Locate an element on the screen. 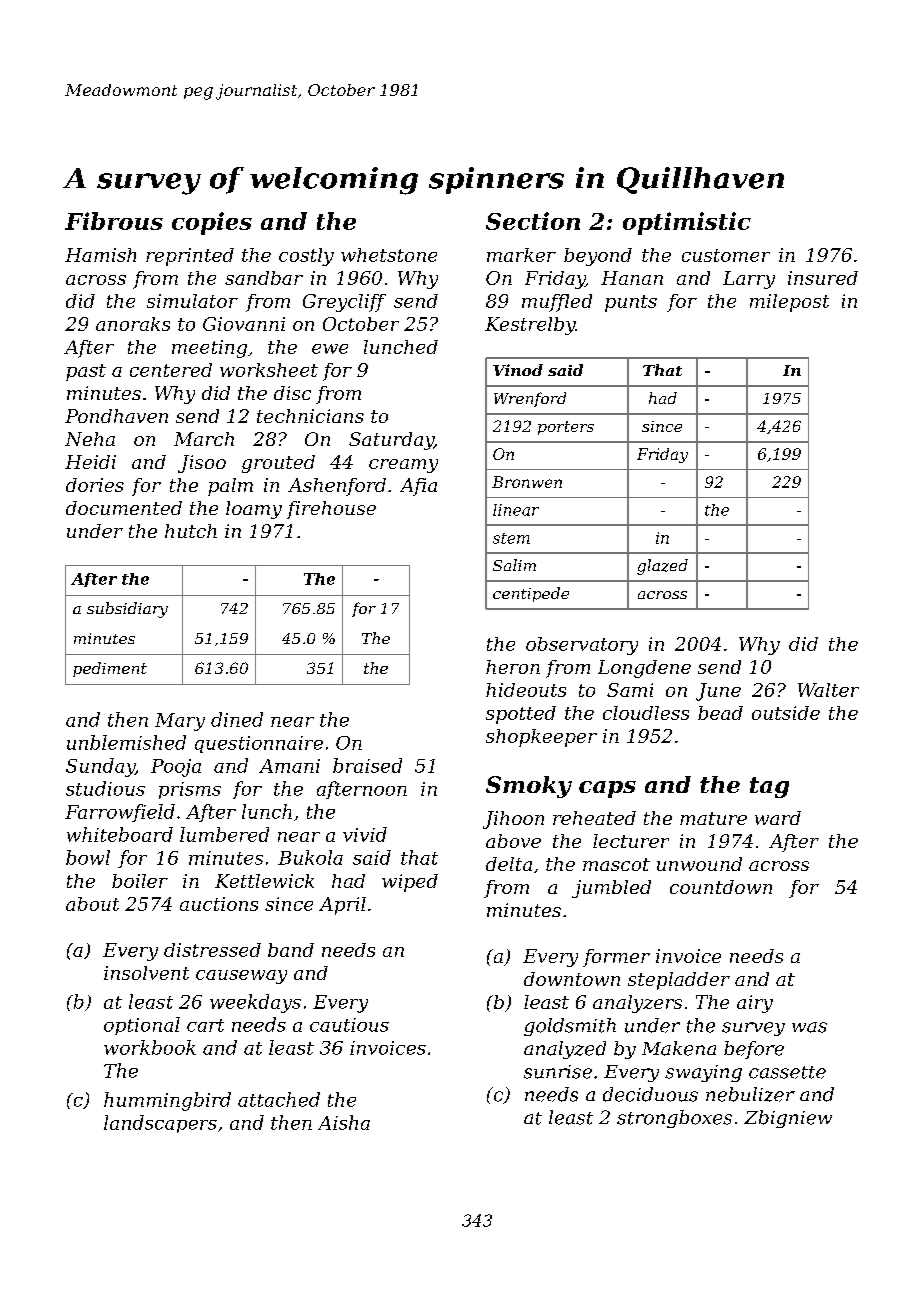 This screenshot has width=924, height=1311. Saturday is located at coordinates (391, 441).
